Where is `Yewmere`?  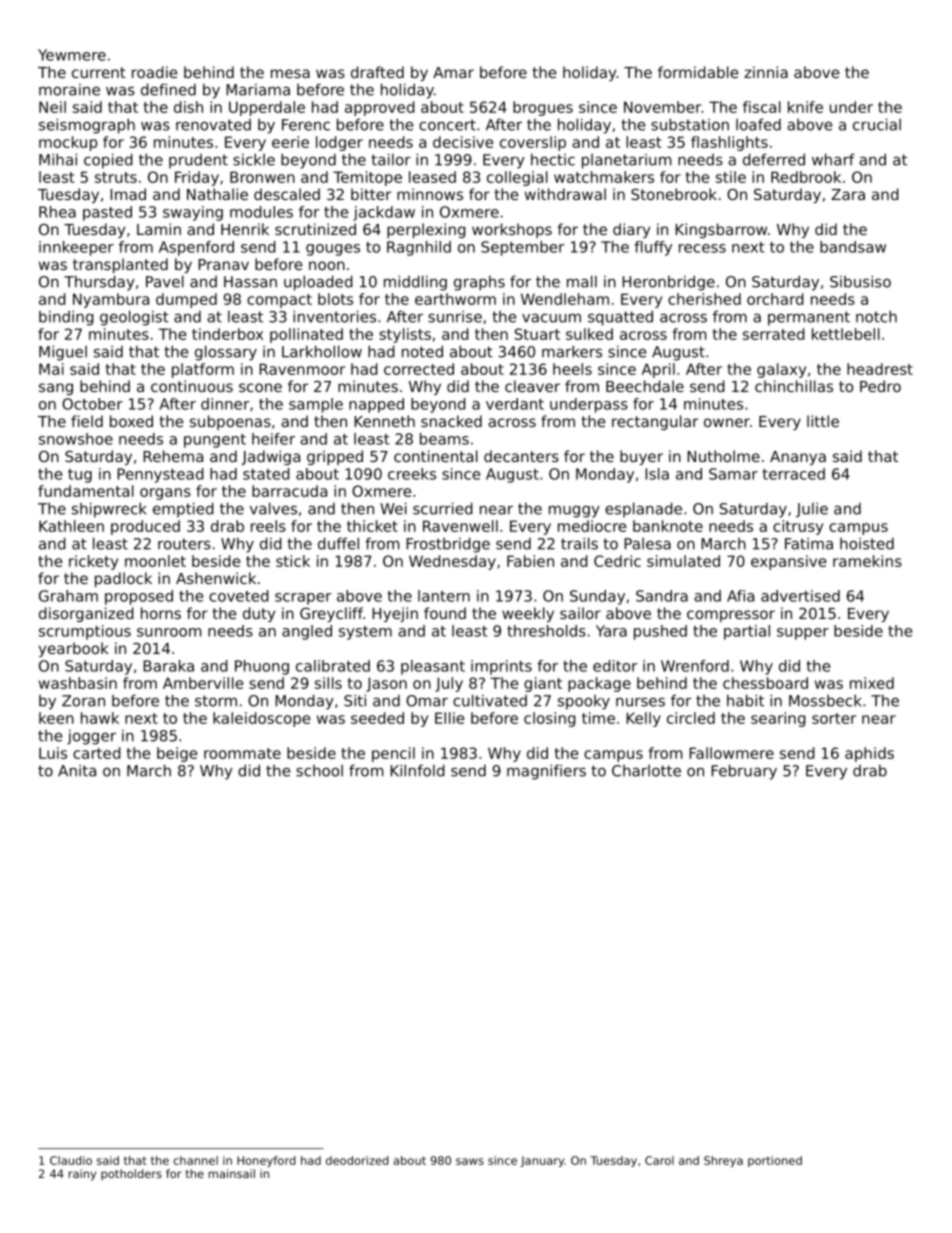 Yewmere is located at coordinates (72, 55).
